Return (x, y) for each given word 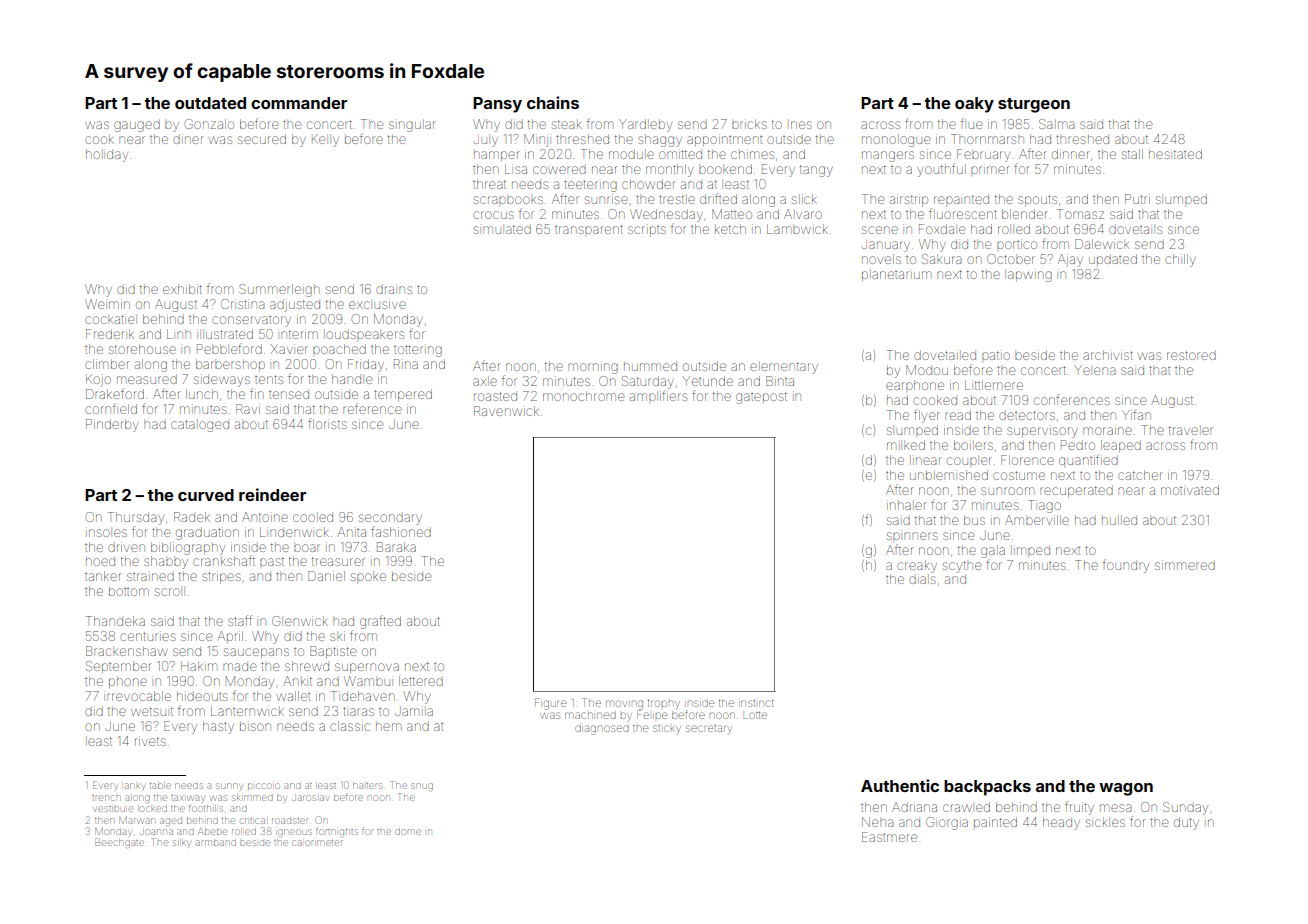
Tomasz (1080, 214)
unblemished (949, 475)
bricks (749, 124)
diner (188, 140)
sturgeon (1034, 105)
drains (394, 290)
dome (408, 832)
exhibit (182, 289)
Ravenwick (506, 411)
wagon (1126, 789)
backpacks (987, 788)
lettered (421, 681)
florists (327, 423)
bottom (129, 592)
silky (181, 843)
